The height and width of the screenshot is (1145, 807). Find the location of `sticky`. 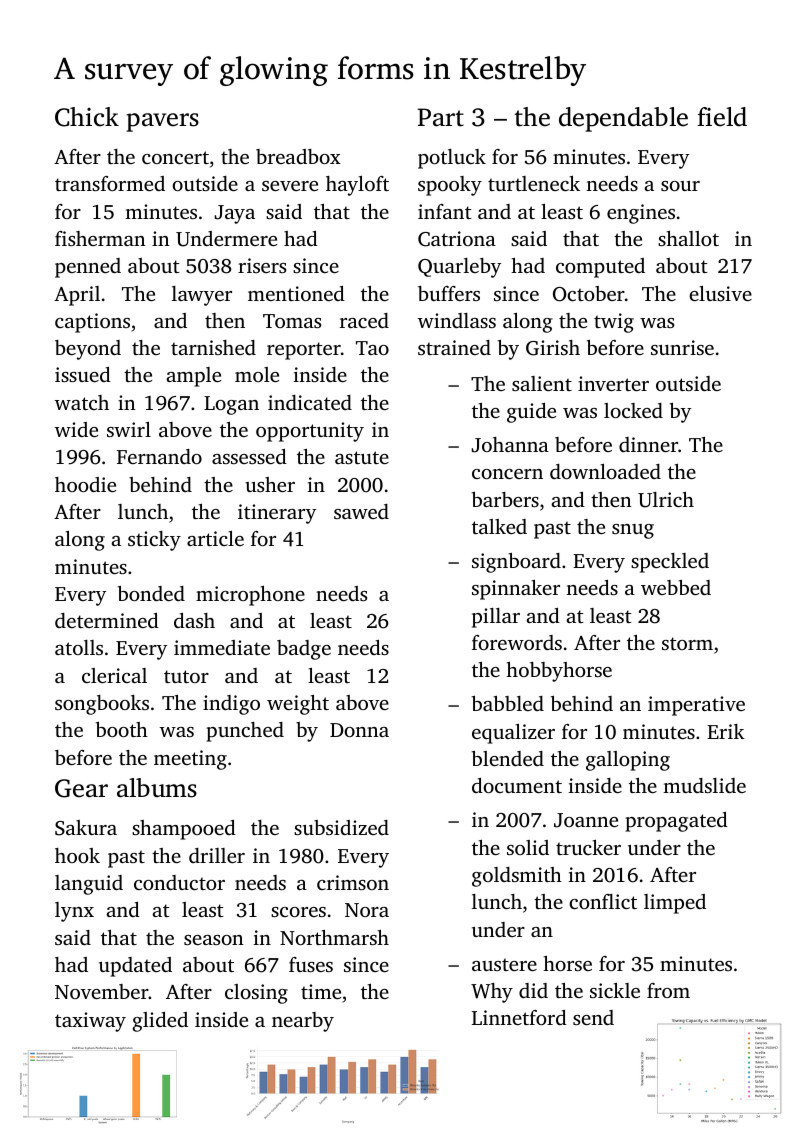

sticky is located at coordinates (154, 541).
